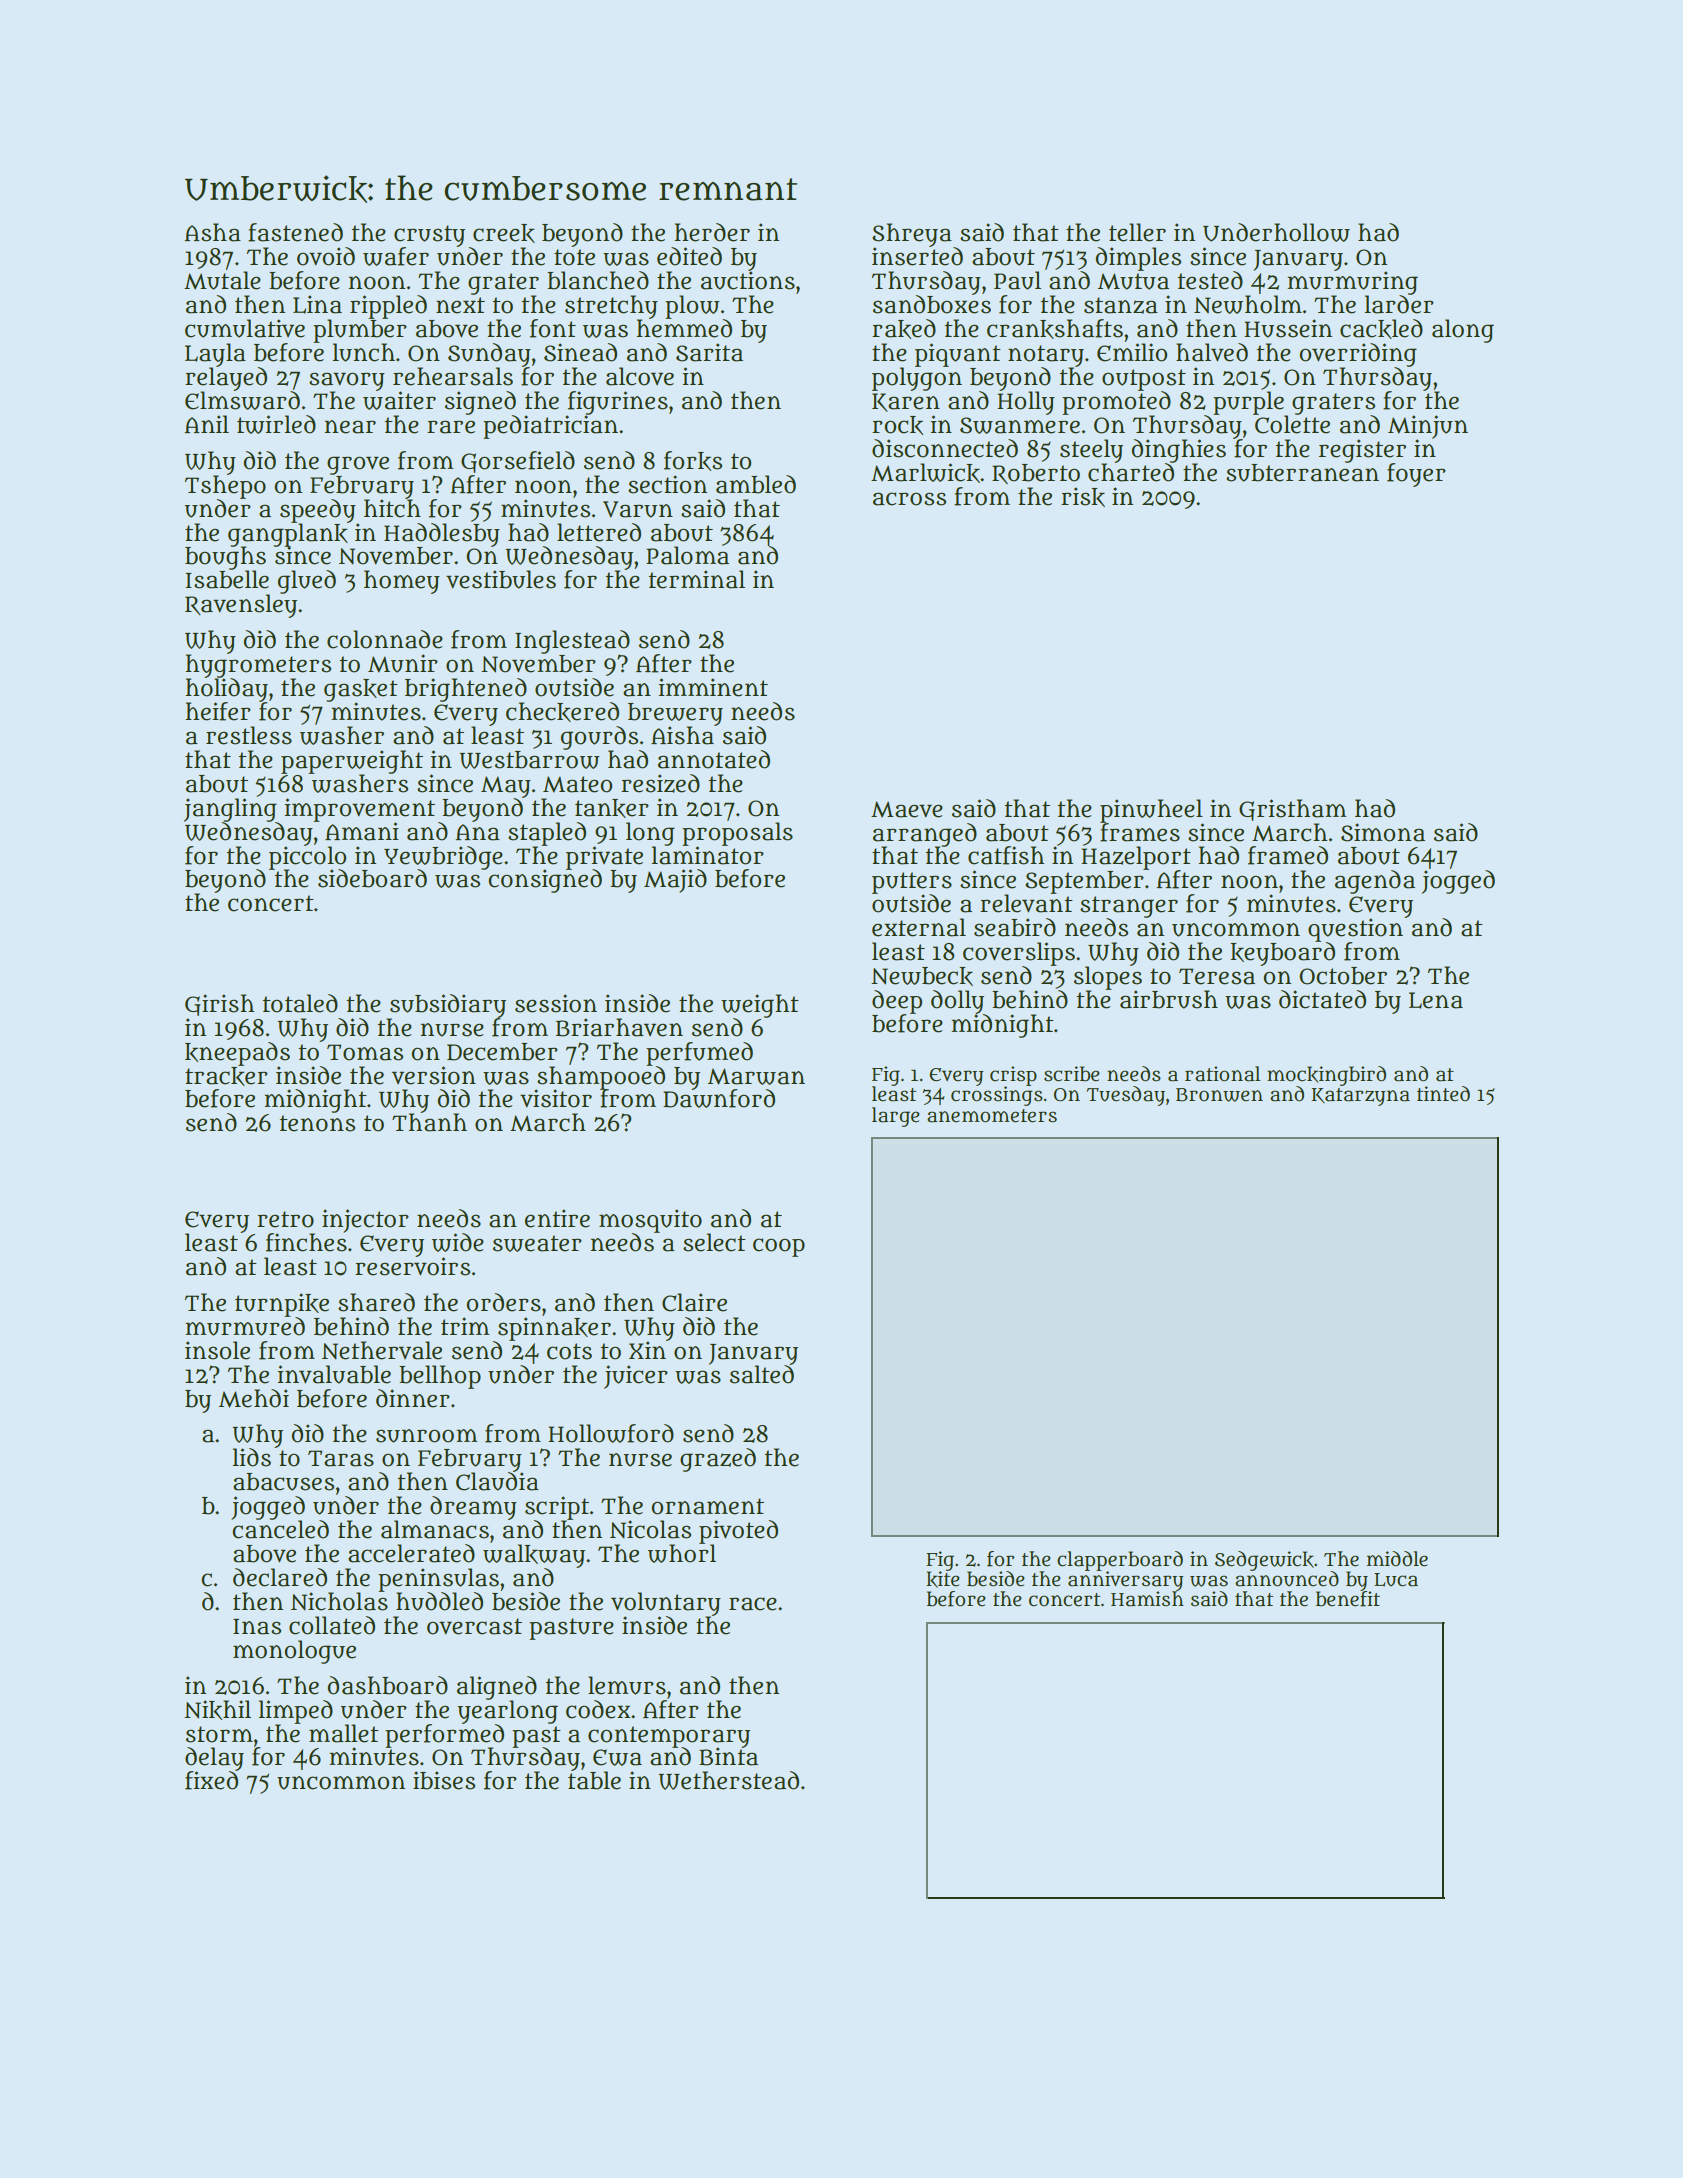 The image size is (1683, 2178). What do you see at coordinates (907, 809) in the document?
I see `Maeve` at bounding box center [907, 809].
